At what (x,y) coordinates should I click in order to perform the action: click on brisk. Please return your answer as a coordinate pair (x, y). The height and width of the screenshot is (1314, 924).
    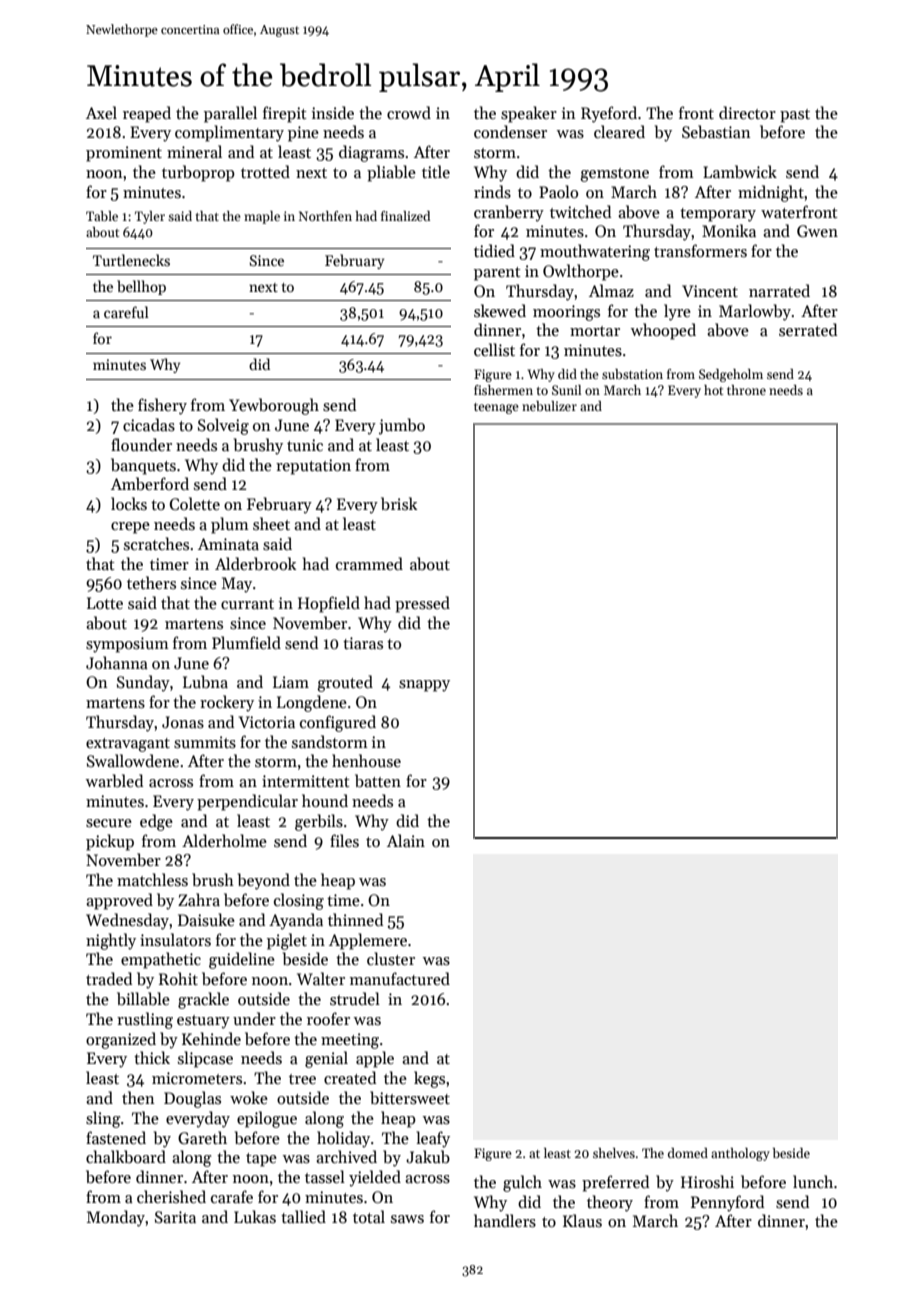
    Looking at the image, I should click on (399, 504).
